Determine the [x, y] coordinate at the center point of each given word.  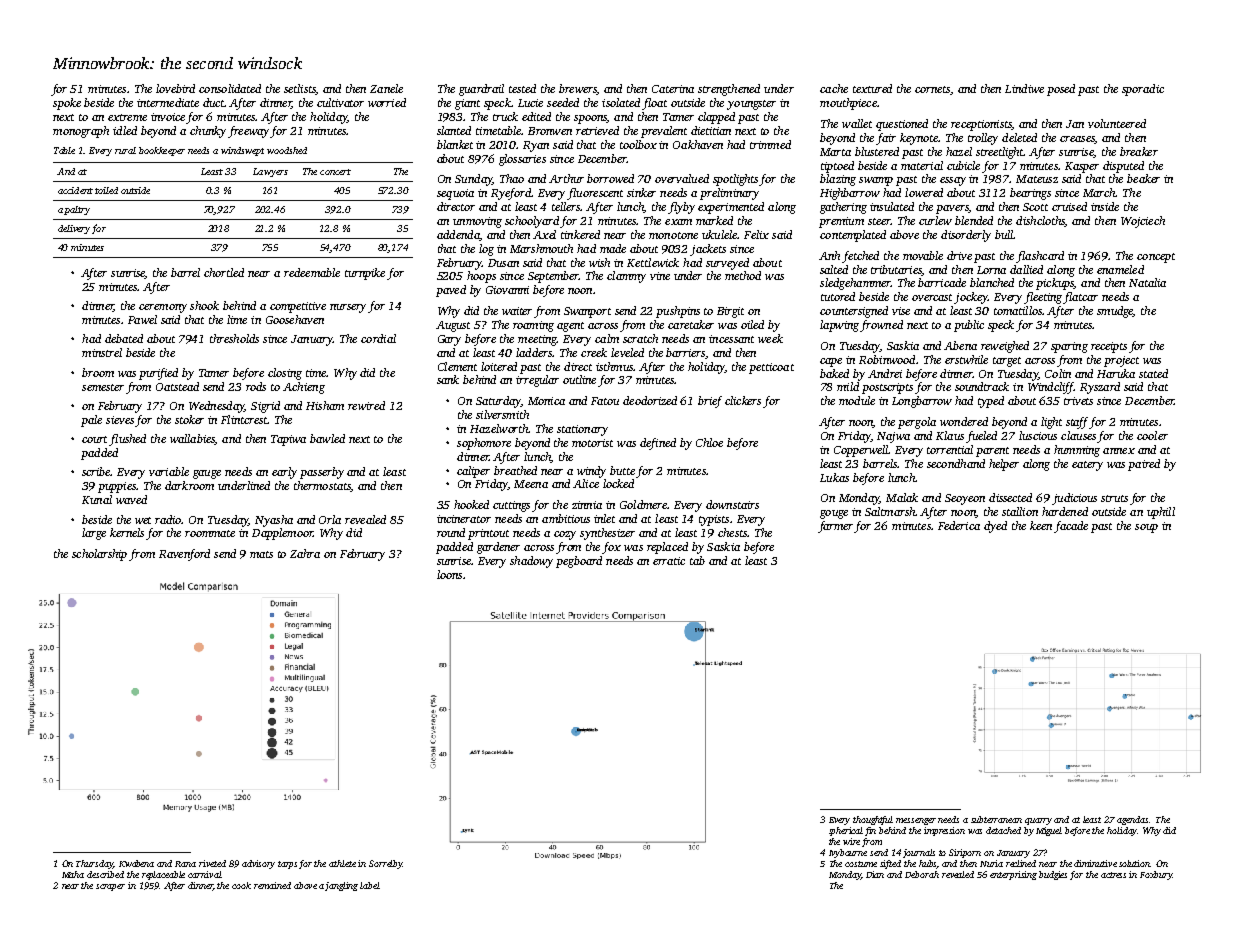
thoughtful [873, 820]
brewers [578, 89]
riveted [212, 863]
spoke [67, 104]
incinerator [464, 519]
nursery [348, 308]
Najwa [893, 437]
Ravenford [184, 555]
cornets [932, 89]
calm [607, 338]
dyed [995, 527]
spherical [846, 831]
